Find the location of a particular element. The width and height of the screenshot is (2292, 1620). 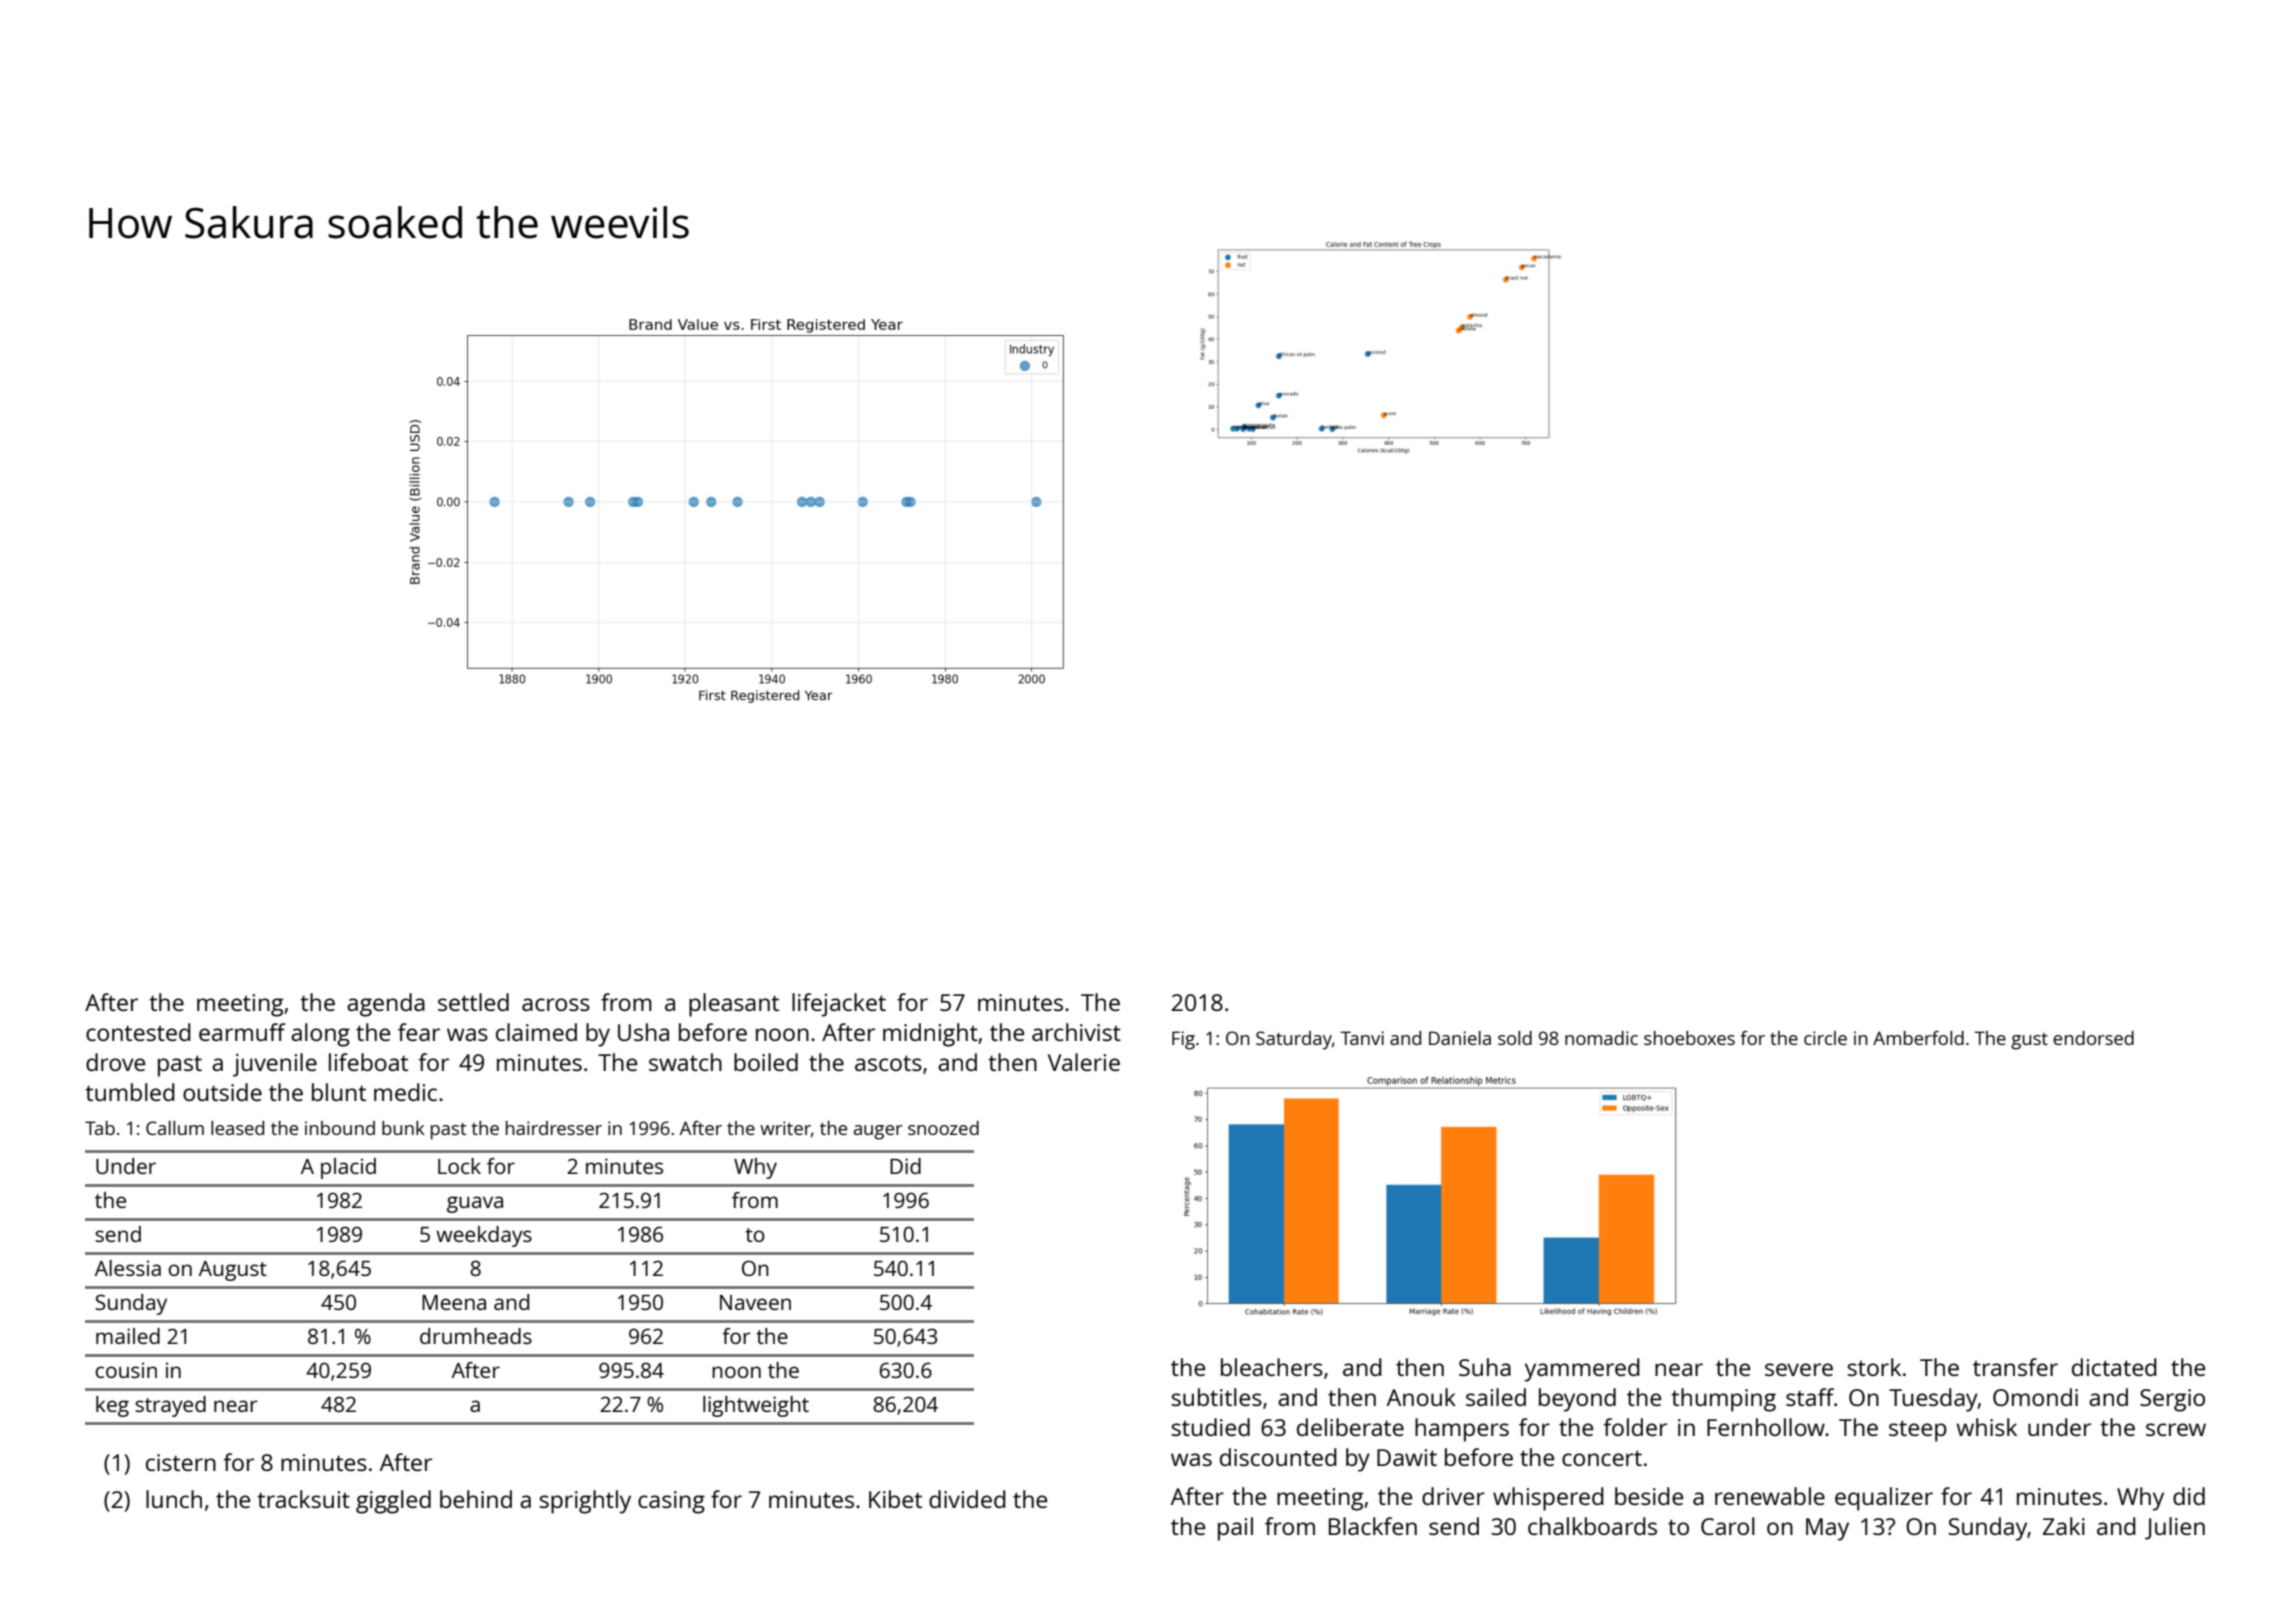

Suha is located at coordinates (1485, 1367).
